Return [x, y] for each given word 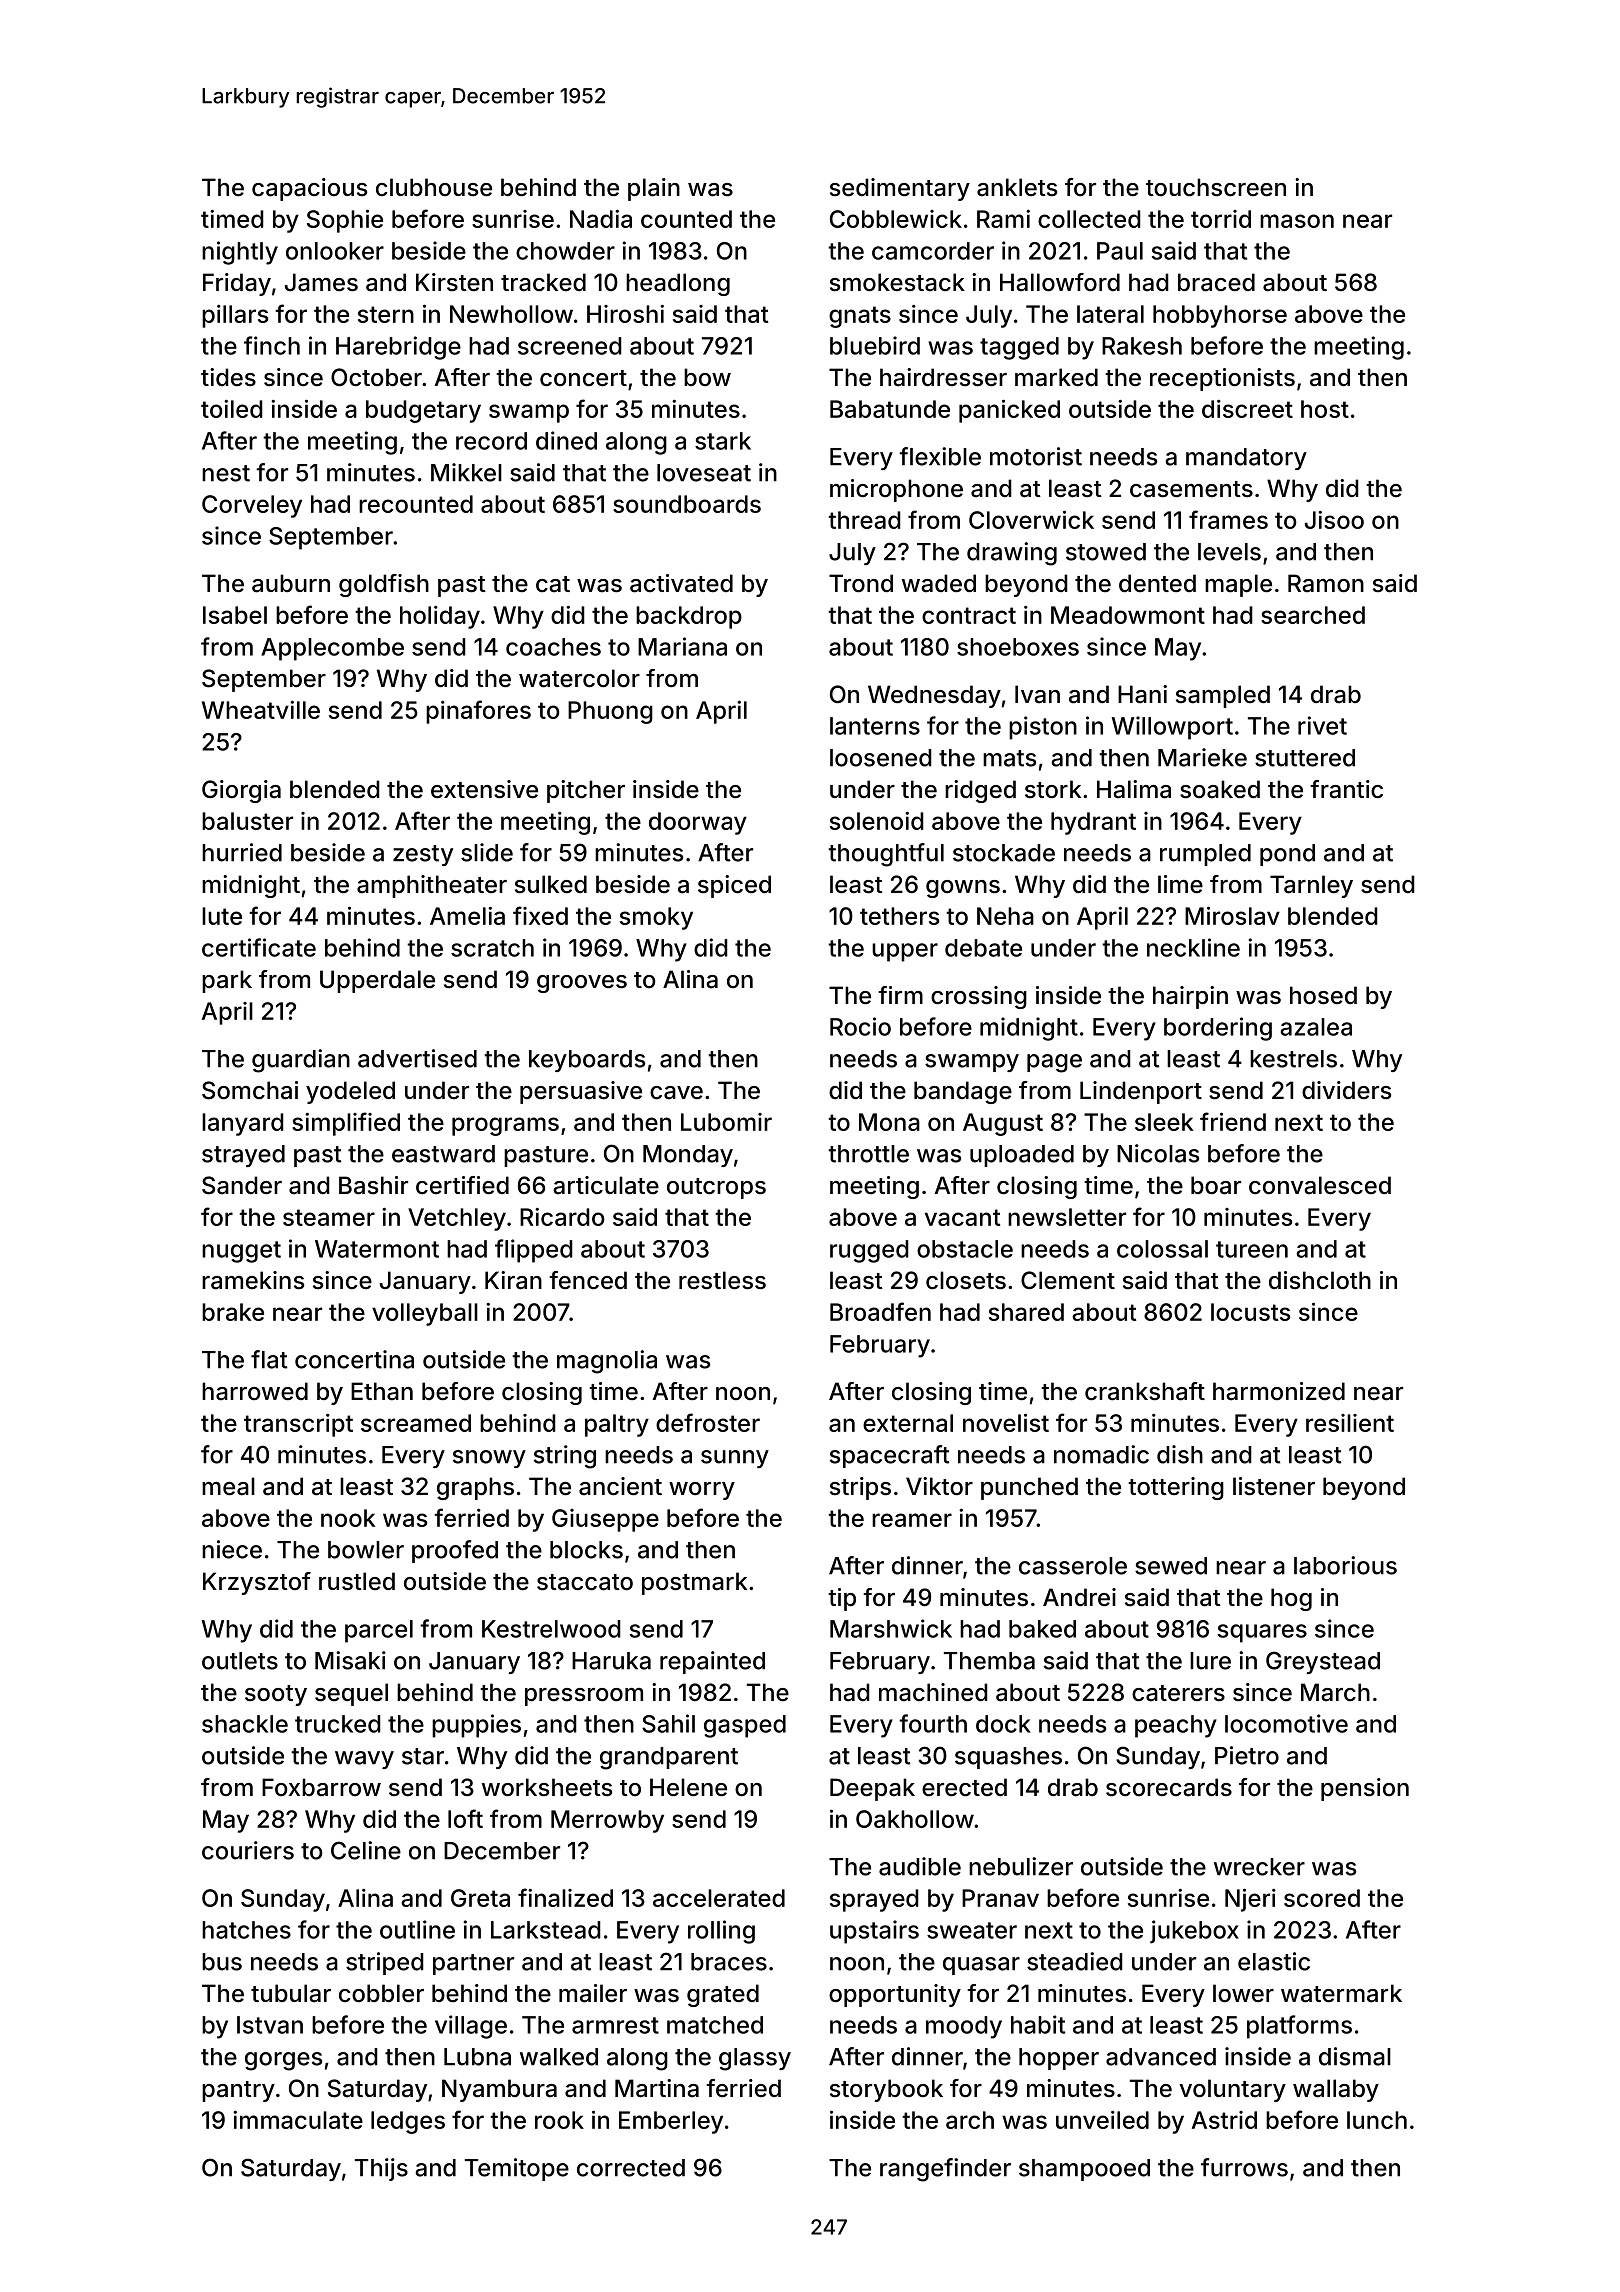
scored [1322, 1898]
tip [842, 1599]
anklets [1017, 187]
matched [715, 2025]
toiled [232, 409]
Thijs [381, 2169]
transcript [298, 1425]
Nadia [601, 219]
